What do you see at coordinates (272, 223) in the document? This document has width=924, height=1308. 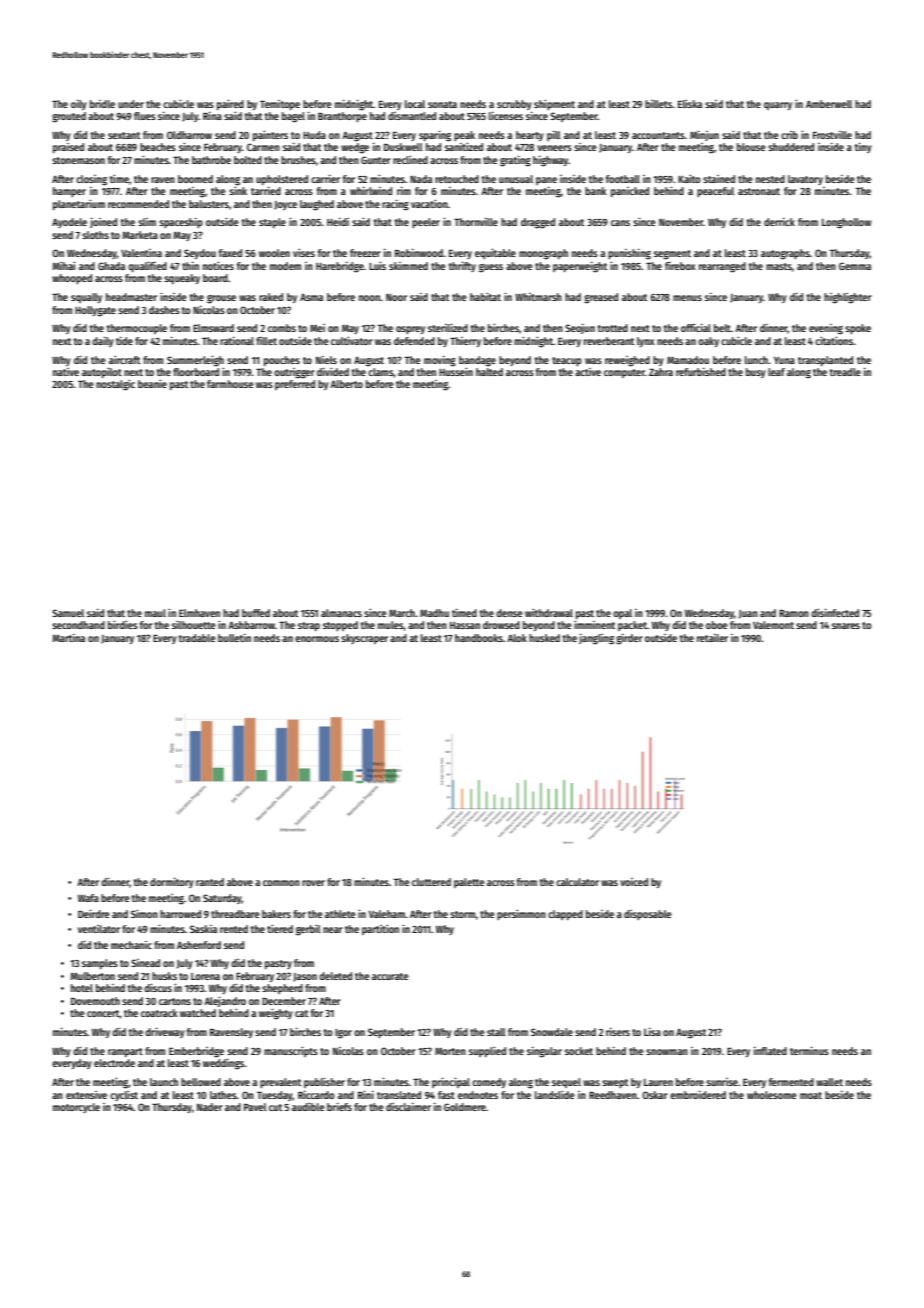 I see `staple` at bounding box center [272, 223].
